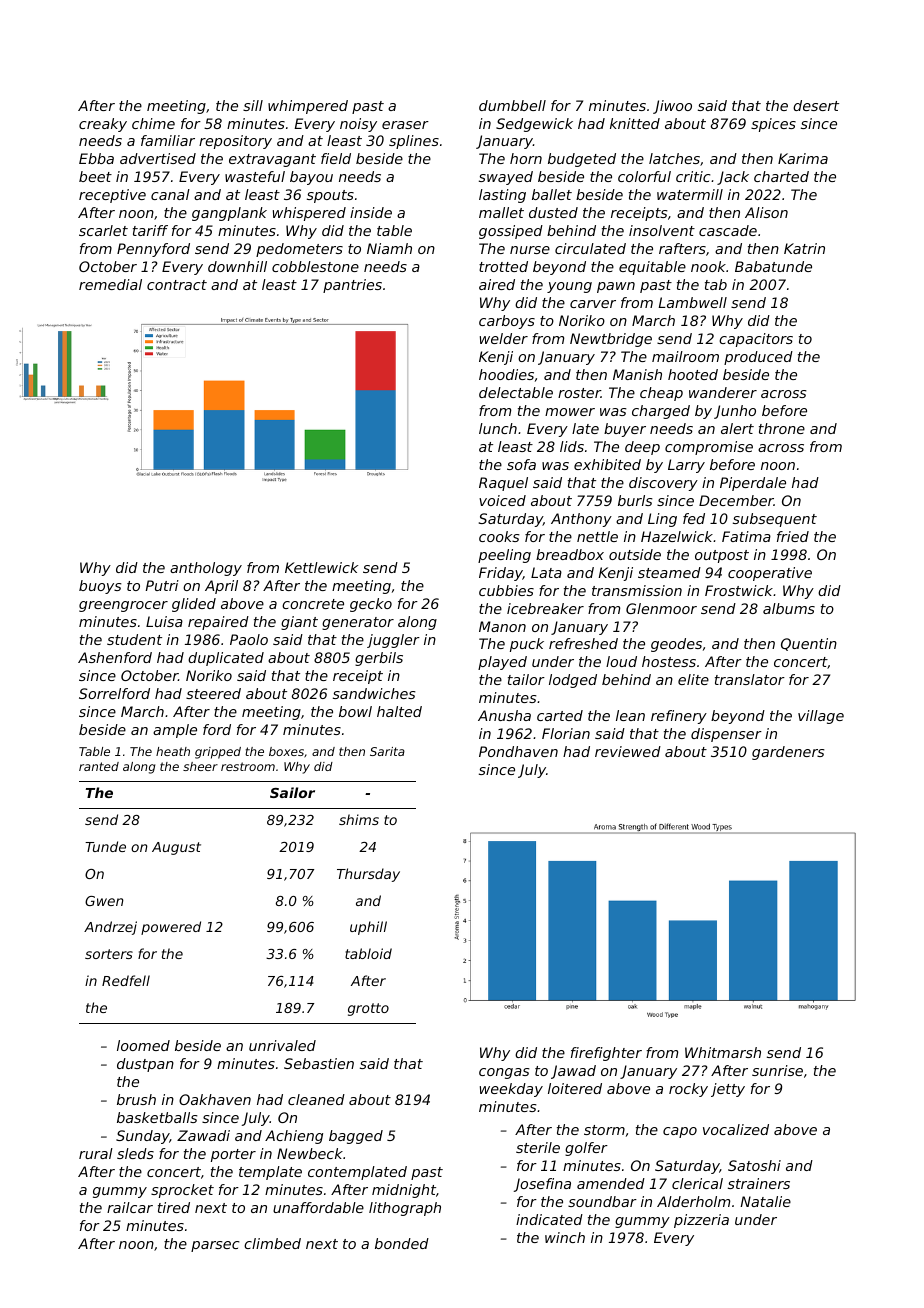 Image resolution: width=924 pixels, height=1308 pixels. What do you see at coordinates (404, 1191) in the document?
I see `midnight` at bounding box center [404, 1191].
